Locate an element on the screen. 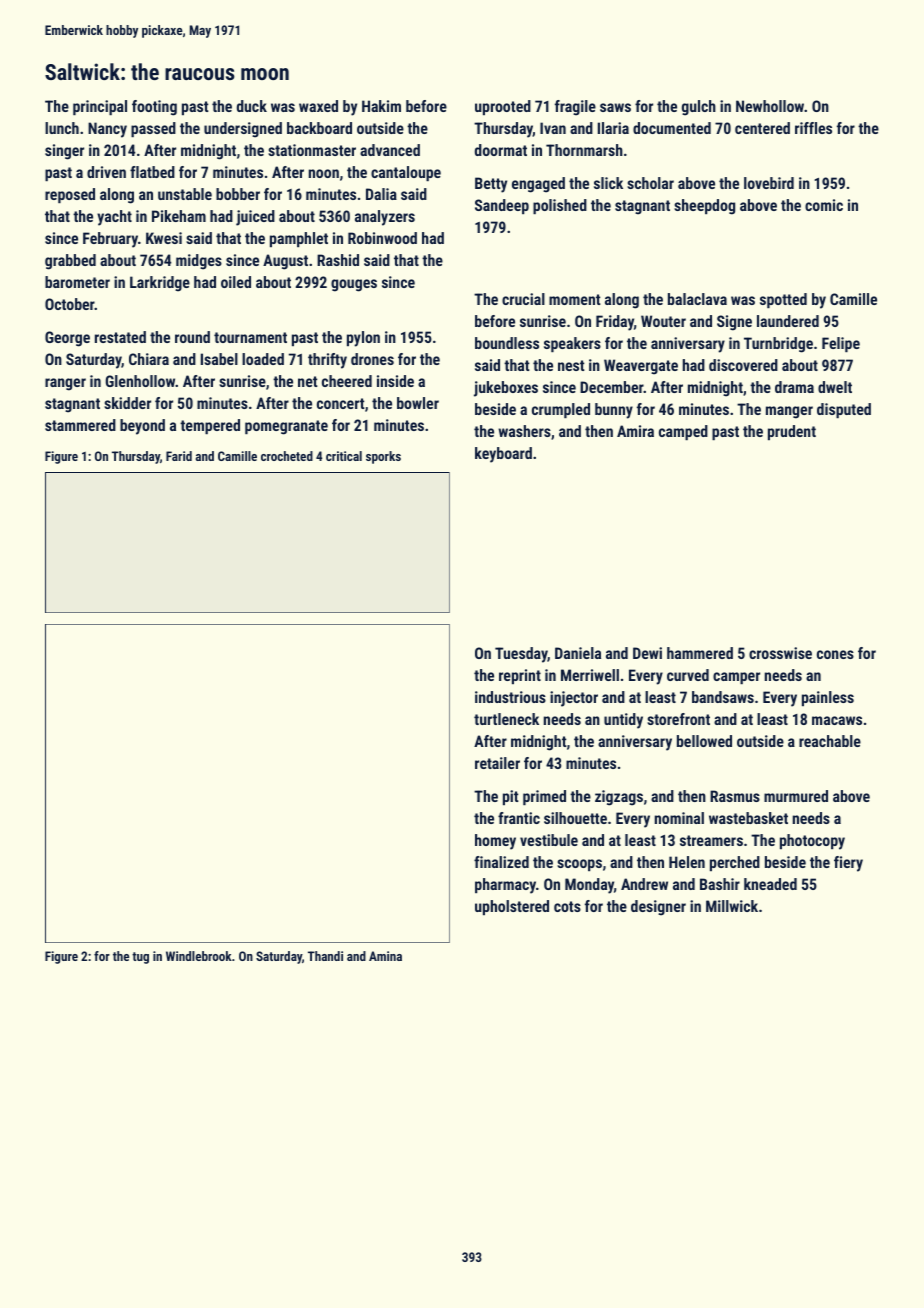  industrious is located at coordinates (510, 697).
